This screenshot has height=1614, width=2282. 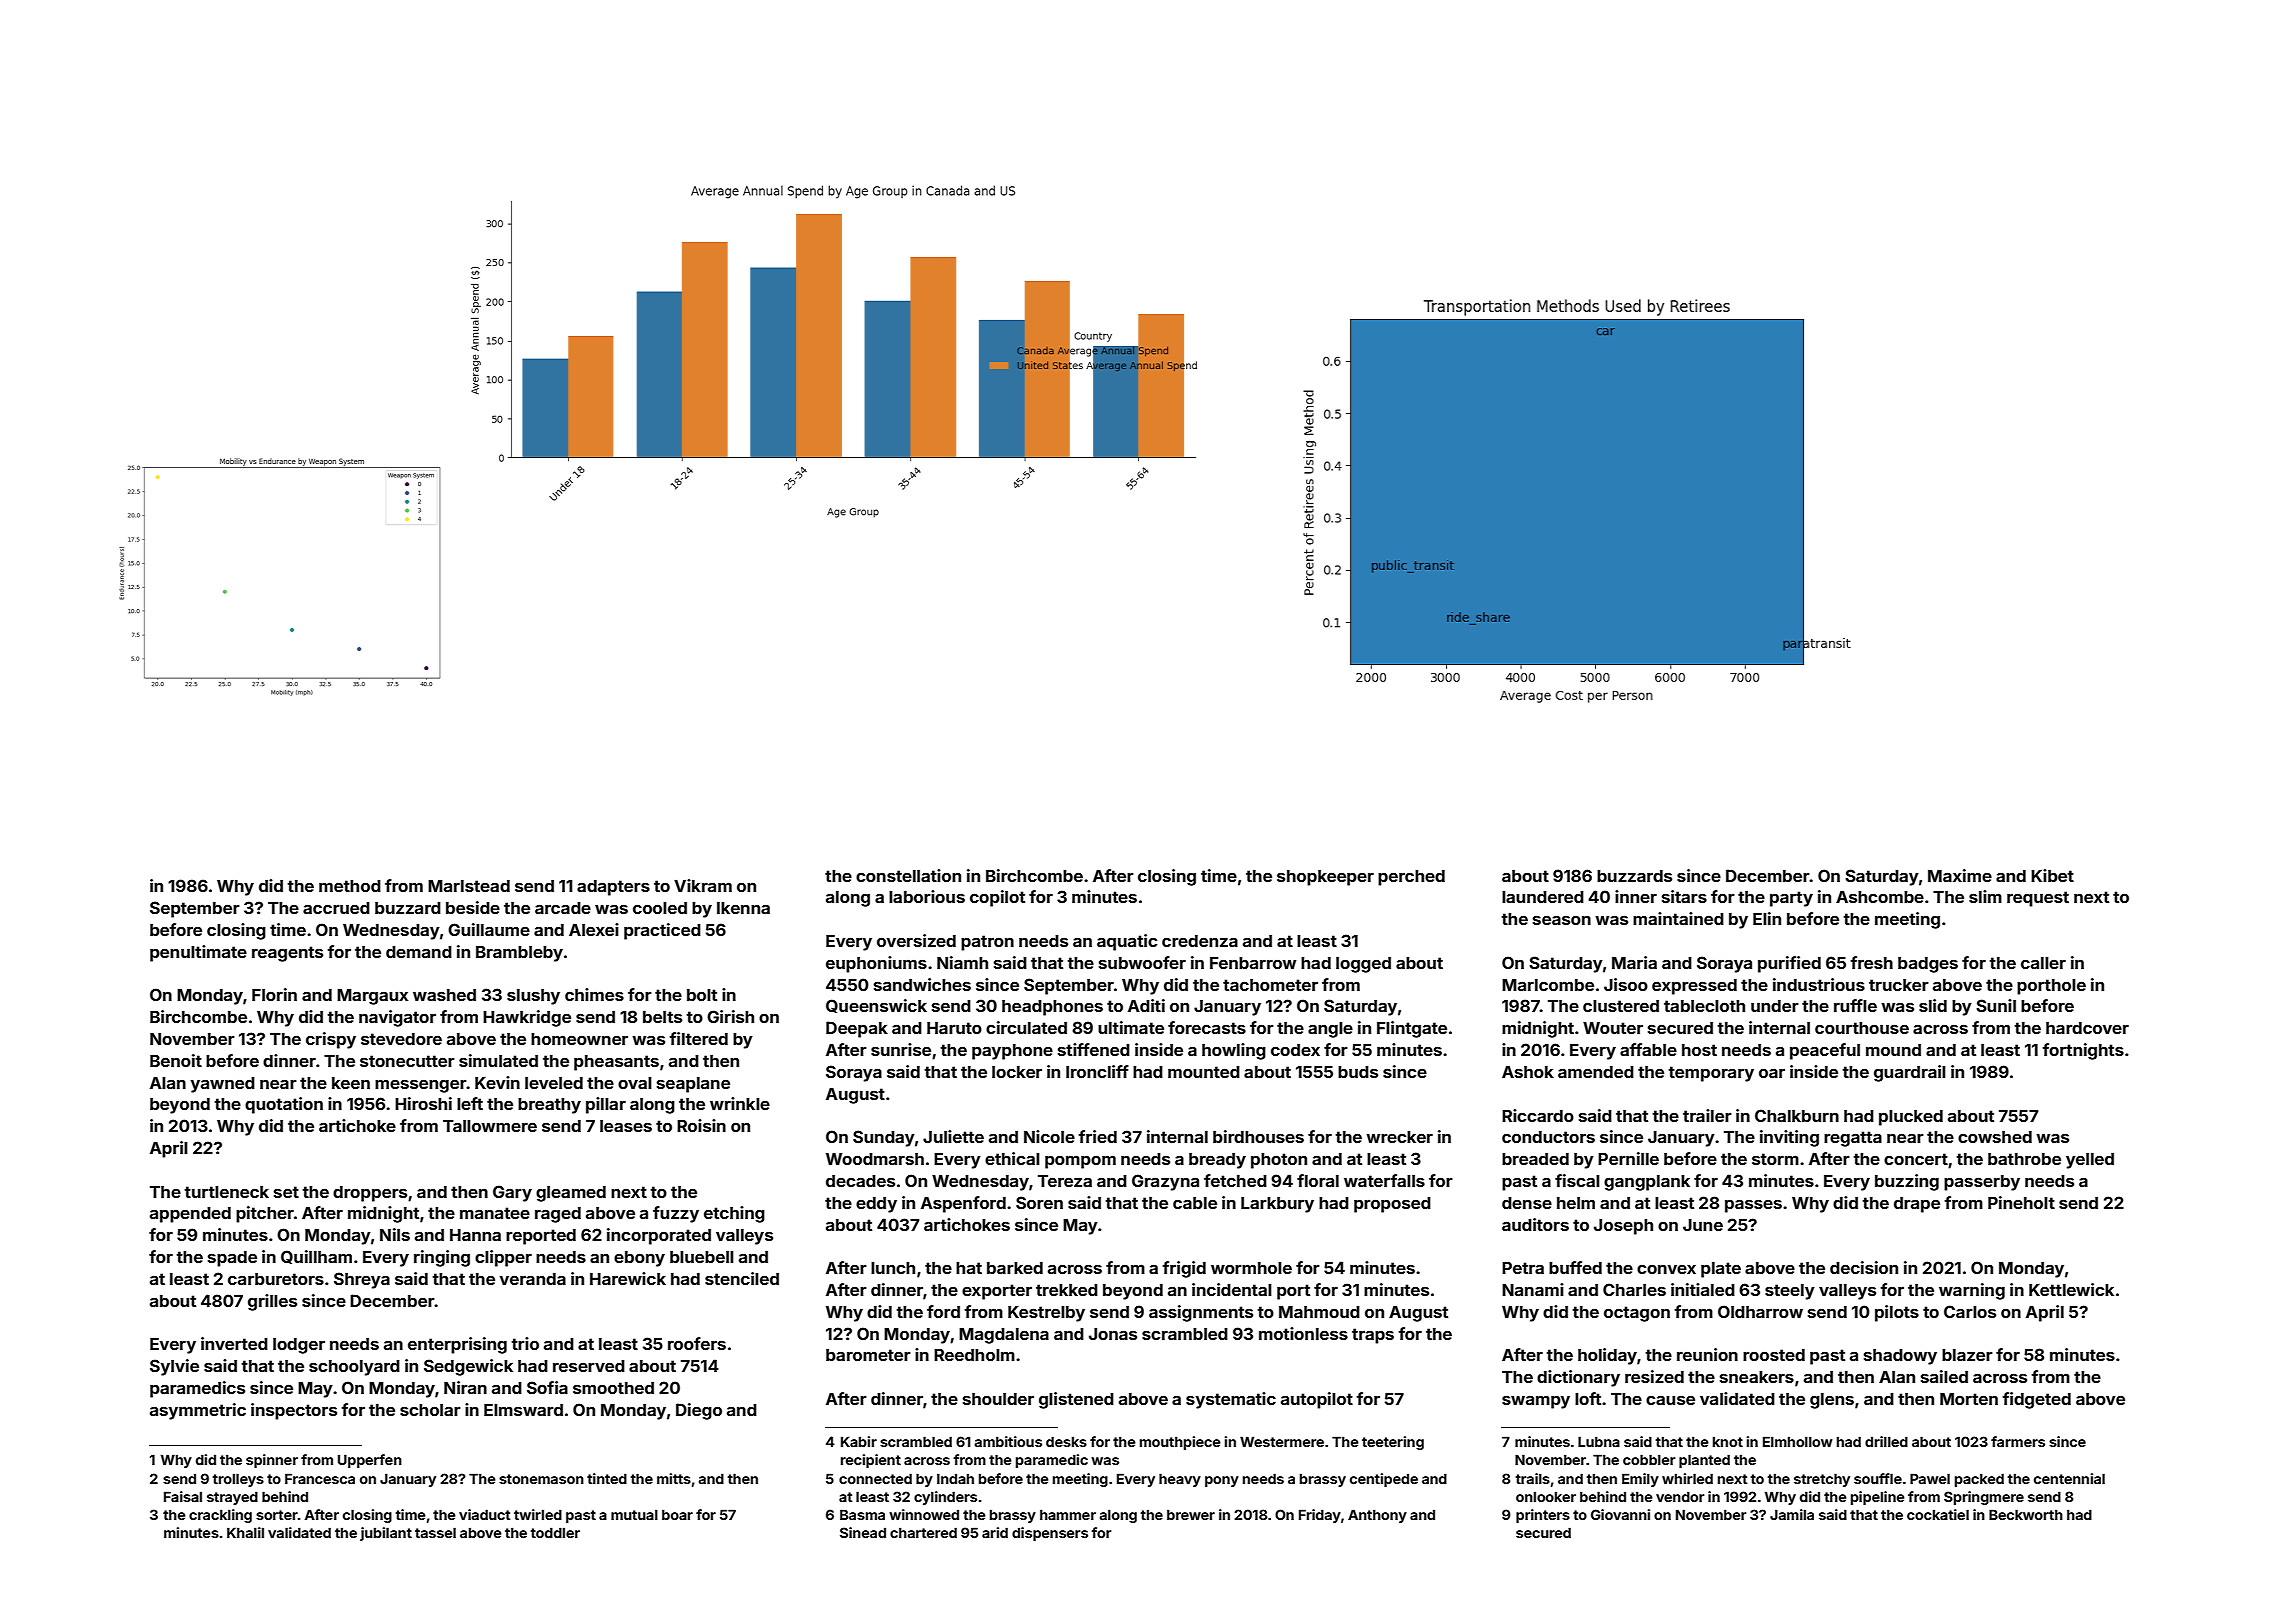 I want to click on Jamila, so click(x=1792, y=1514).
